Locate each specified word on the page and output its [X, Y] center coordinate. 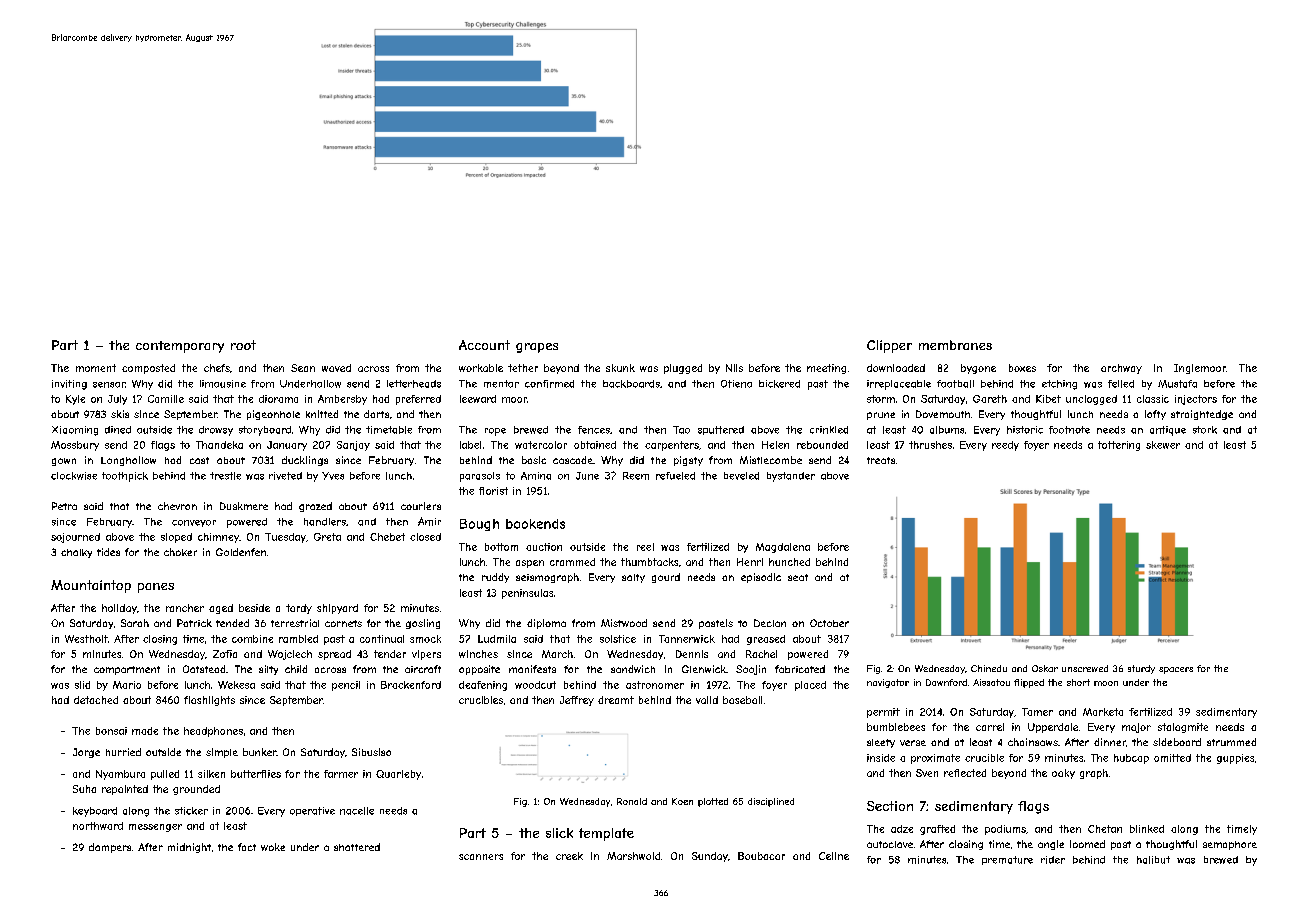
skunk [620, 368]
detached [96, 700]
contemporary [180, 347]
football [955, 384]
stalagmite [1183, 728]
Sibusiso [371, 752]
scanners [481, 857]
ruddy [495, 578]
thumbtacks [649, 562]
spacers [1176, 670]
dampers [110, 848]
